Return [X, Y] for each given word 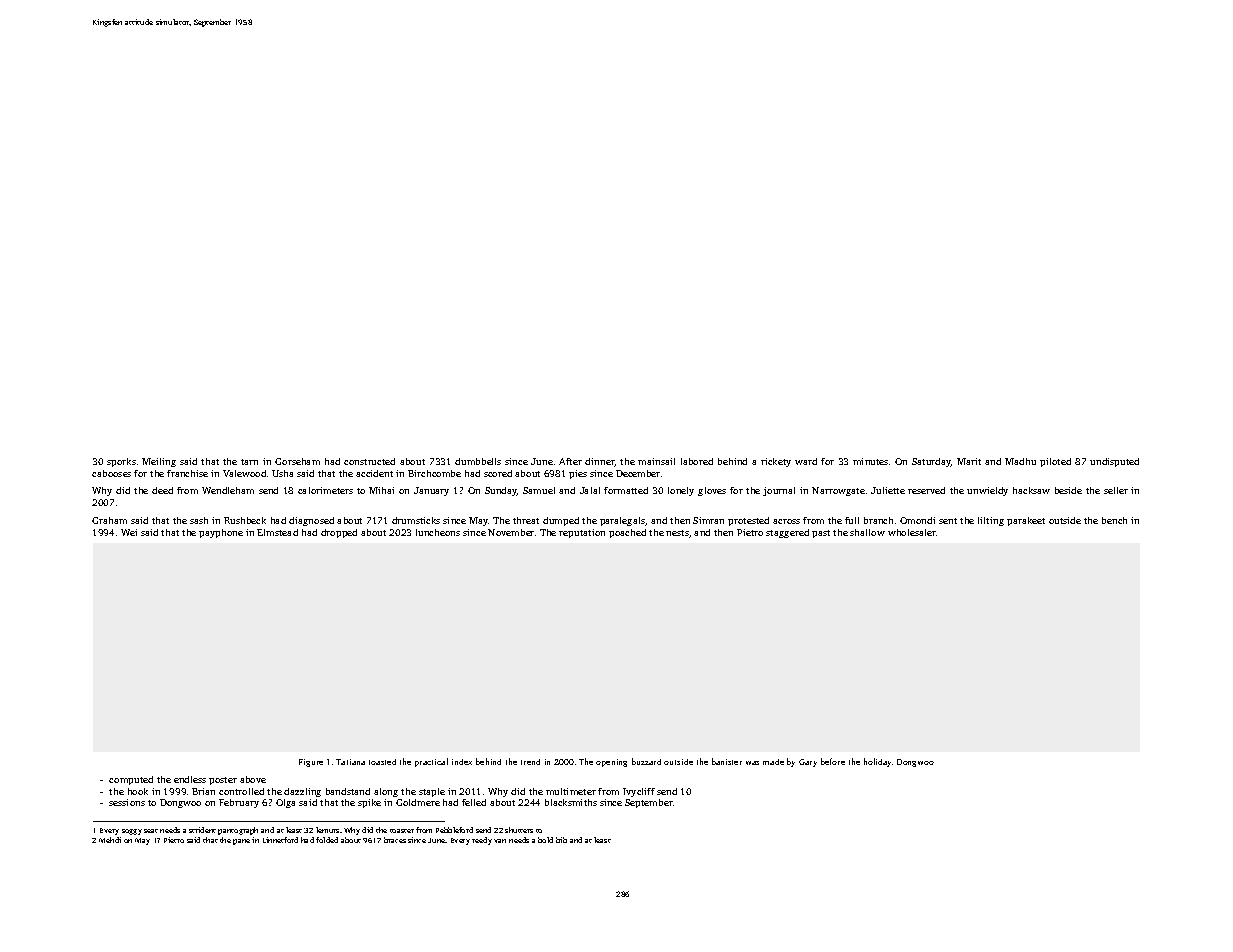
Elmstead [277, 532]
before [833, 761]
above [253, 779]
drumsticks [416, 520]
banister [727, 761]
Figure [311, 763]
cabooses [111, 473]
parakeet [1026, 521]
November [511, 532]
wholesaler [912, 532]
